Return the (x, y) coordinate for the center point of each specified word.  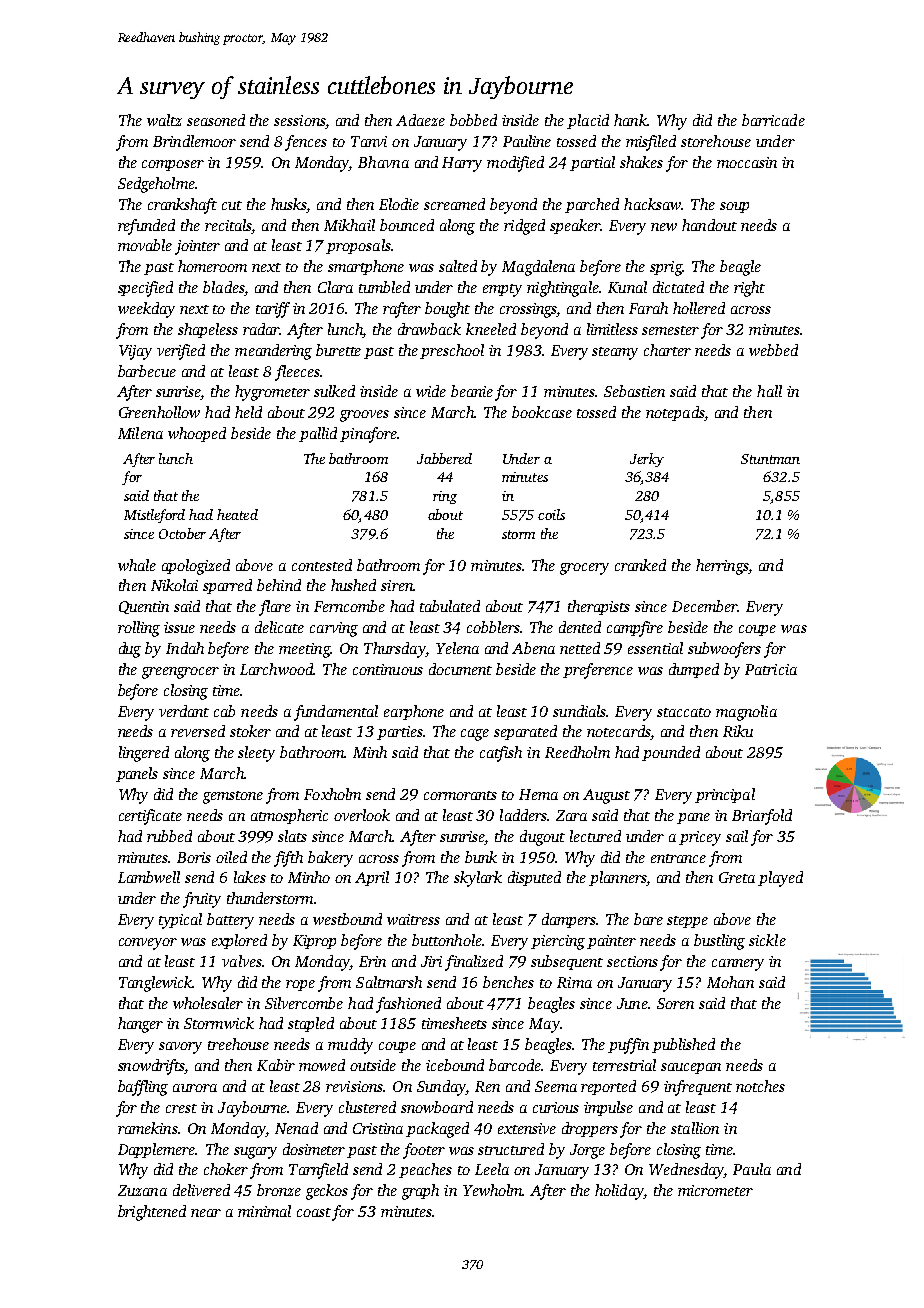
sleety (256, 754)
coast (314, 1212)
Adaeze (420, 120)
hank (630, 120)
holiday (619, 1192)
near (206, 1213)
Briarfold (762, 817)
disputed (534, 878)
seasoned (216, 120)
